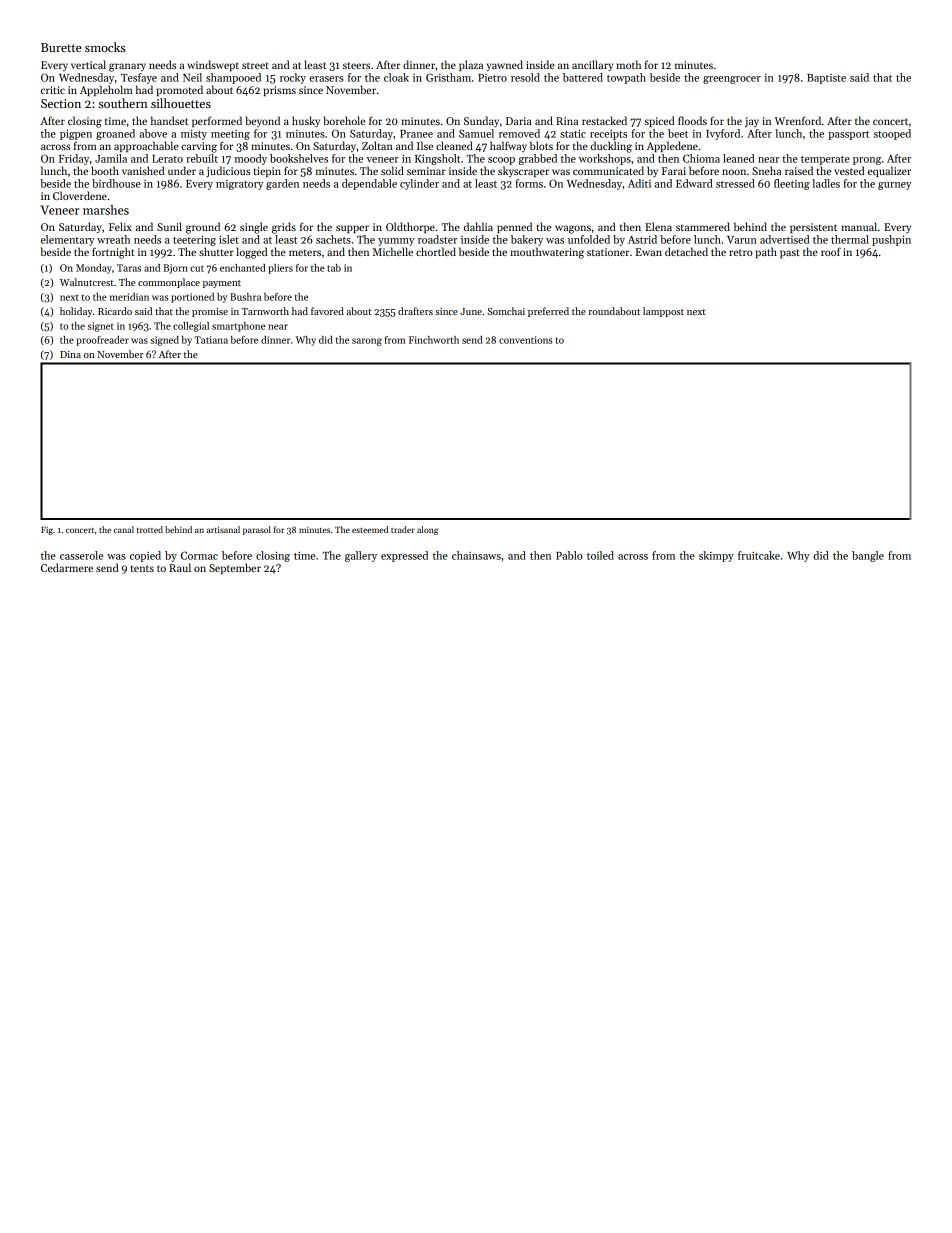 The width and height of the page is (952, 1233). What do you see at coordinates (356, 65) in the page?
I see `steers` at bounding box center [356, 65].
